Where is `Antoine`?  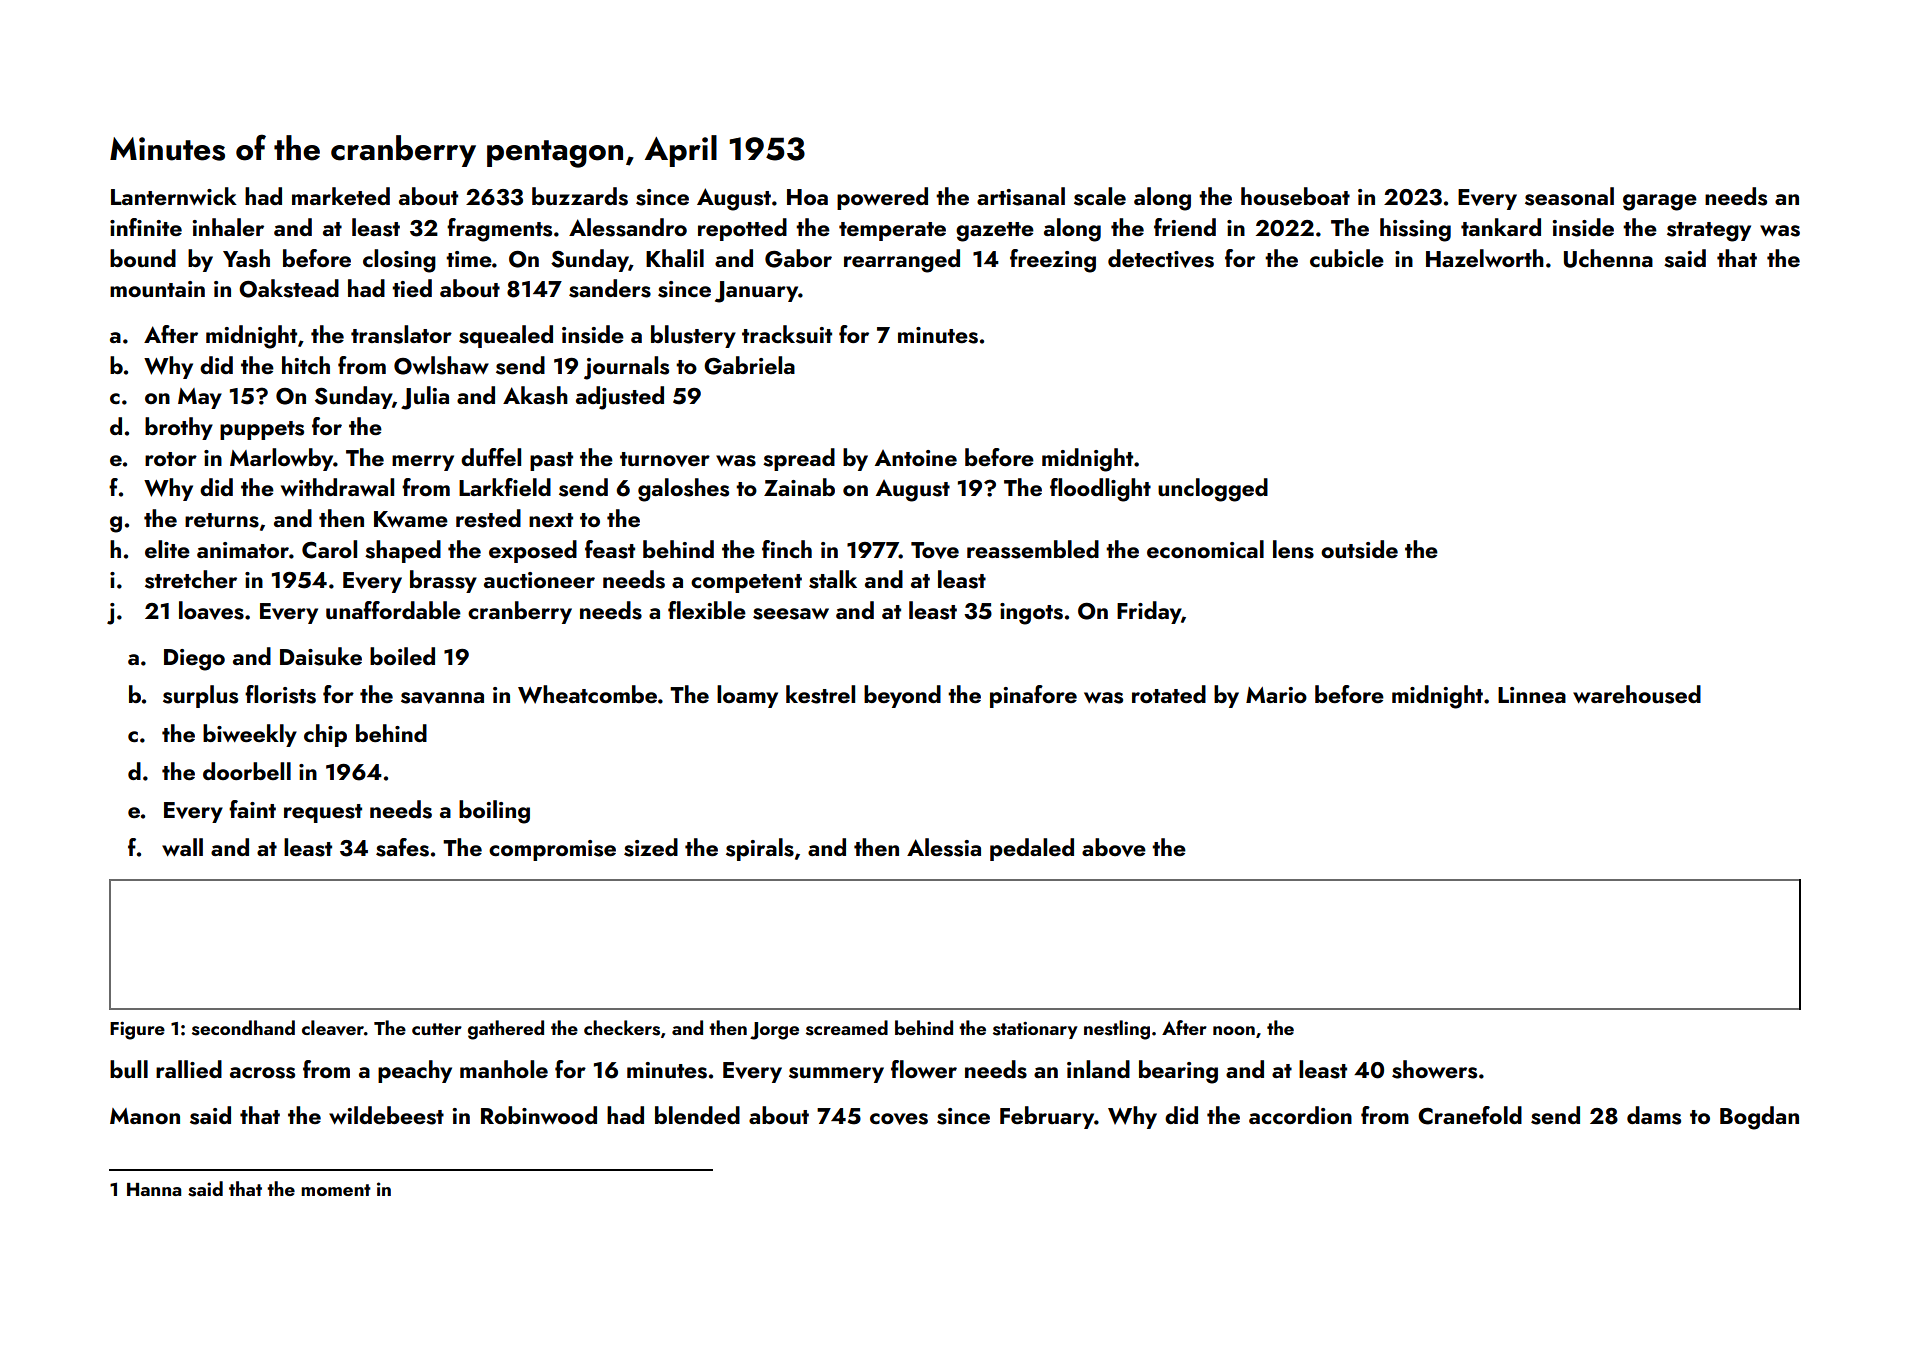
Antoine is located at coordinates (916, 458).
